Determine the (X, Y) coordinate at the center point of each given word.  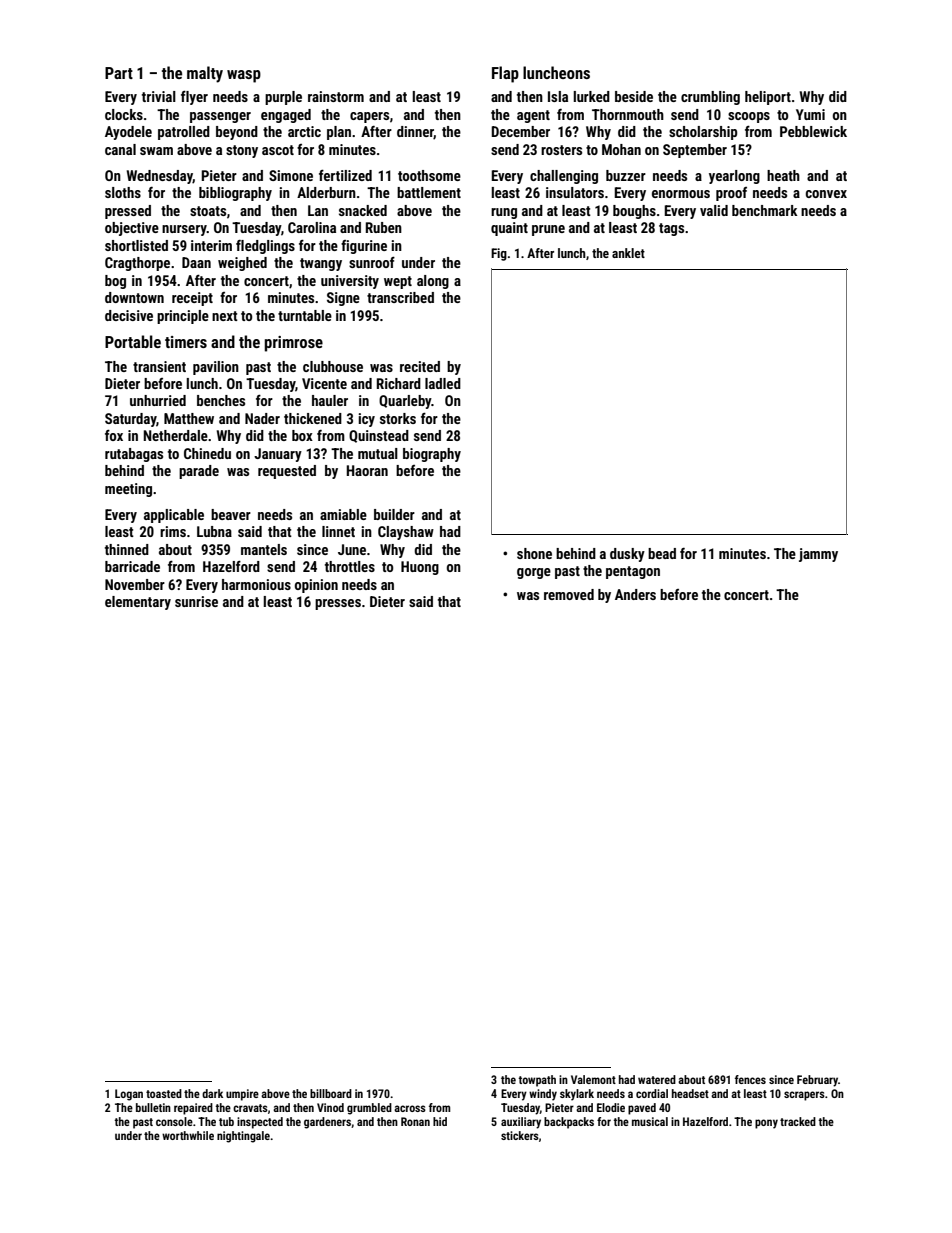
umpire (242, 1095)
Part (119, 73)
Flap (505, 74)
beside (634, 96)
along (433, 282)
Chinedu (207, 453)
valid (714, 210)
